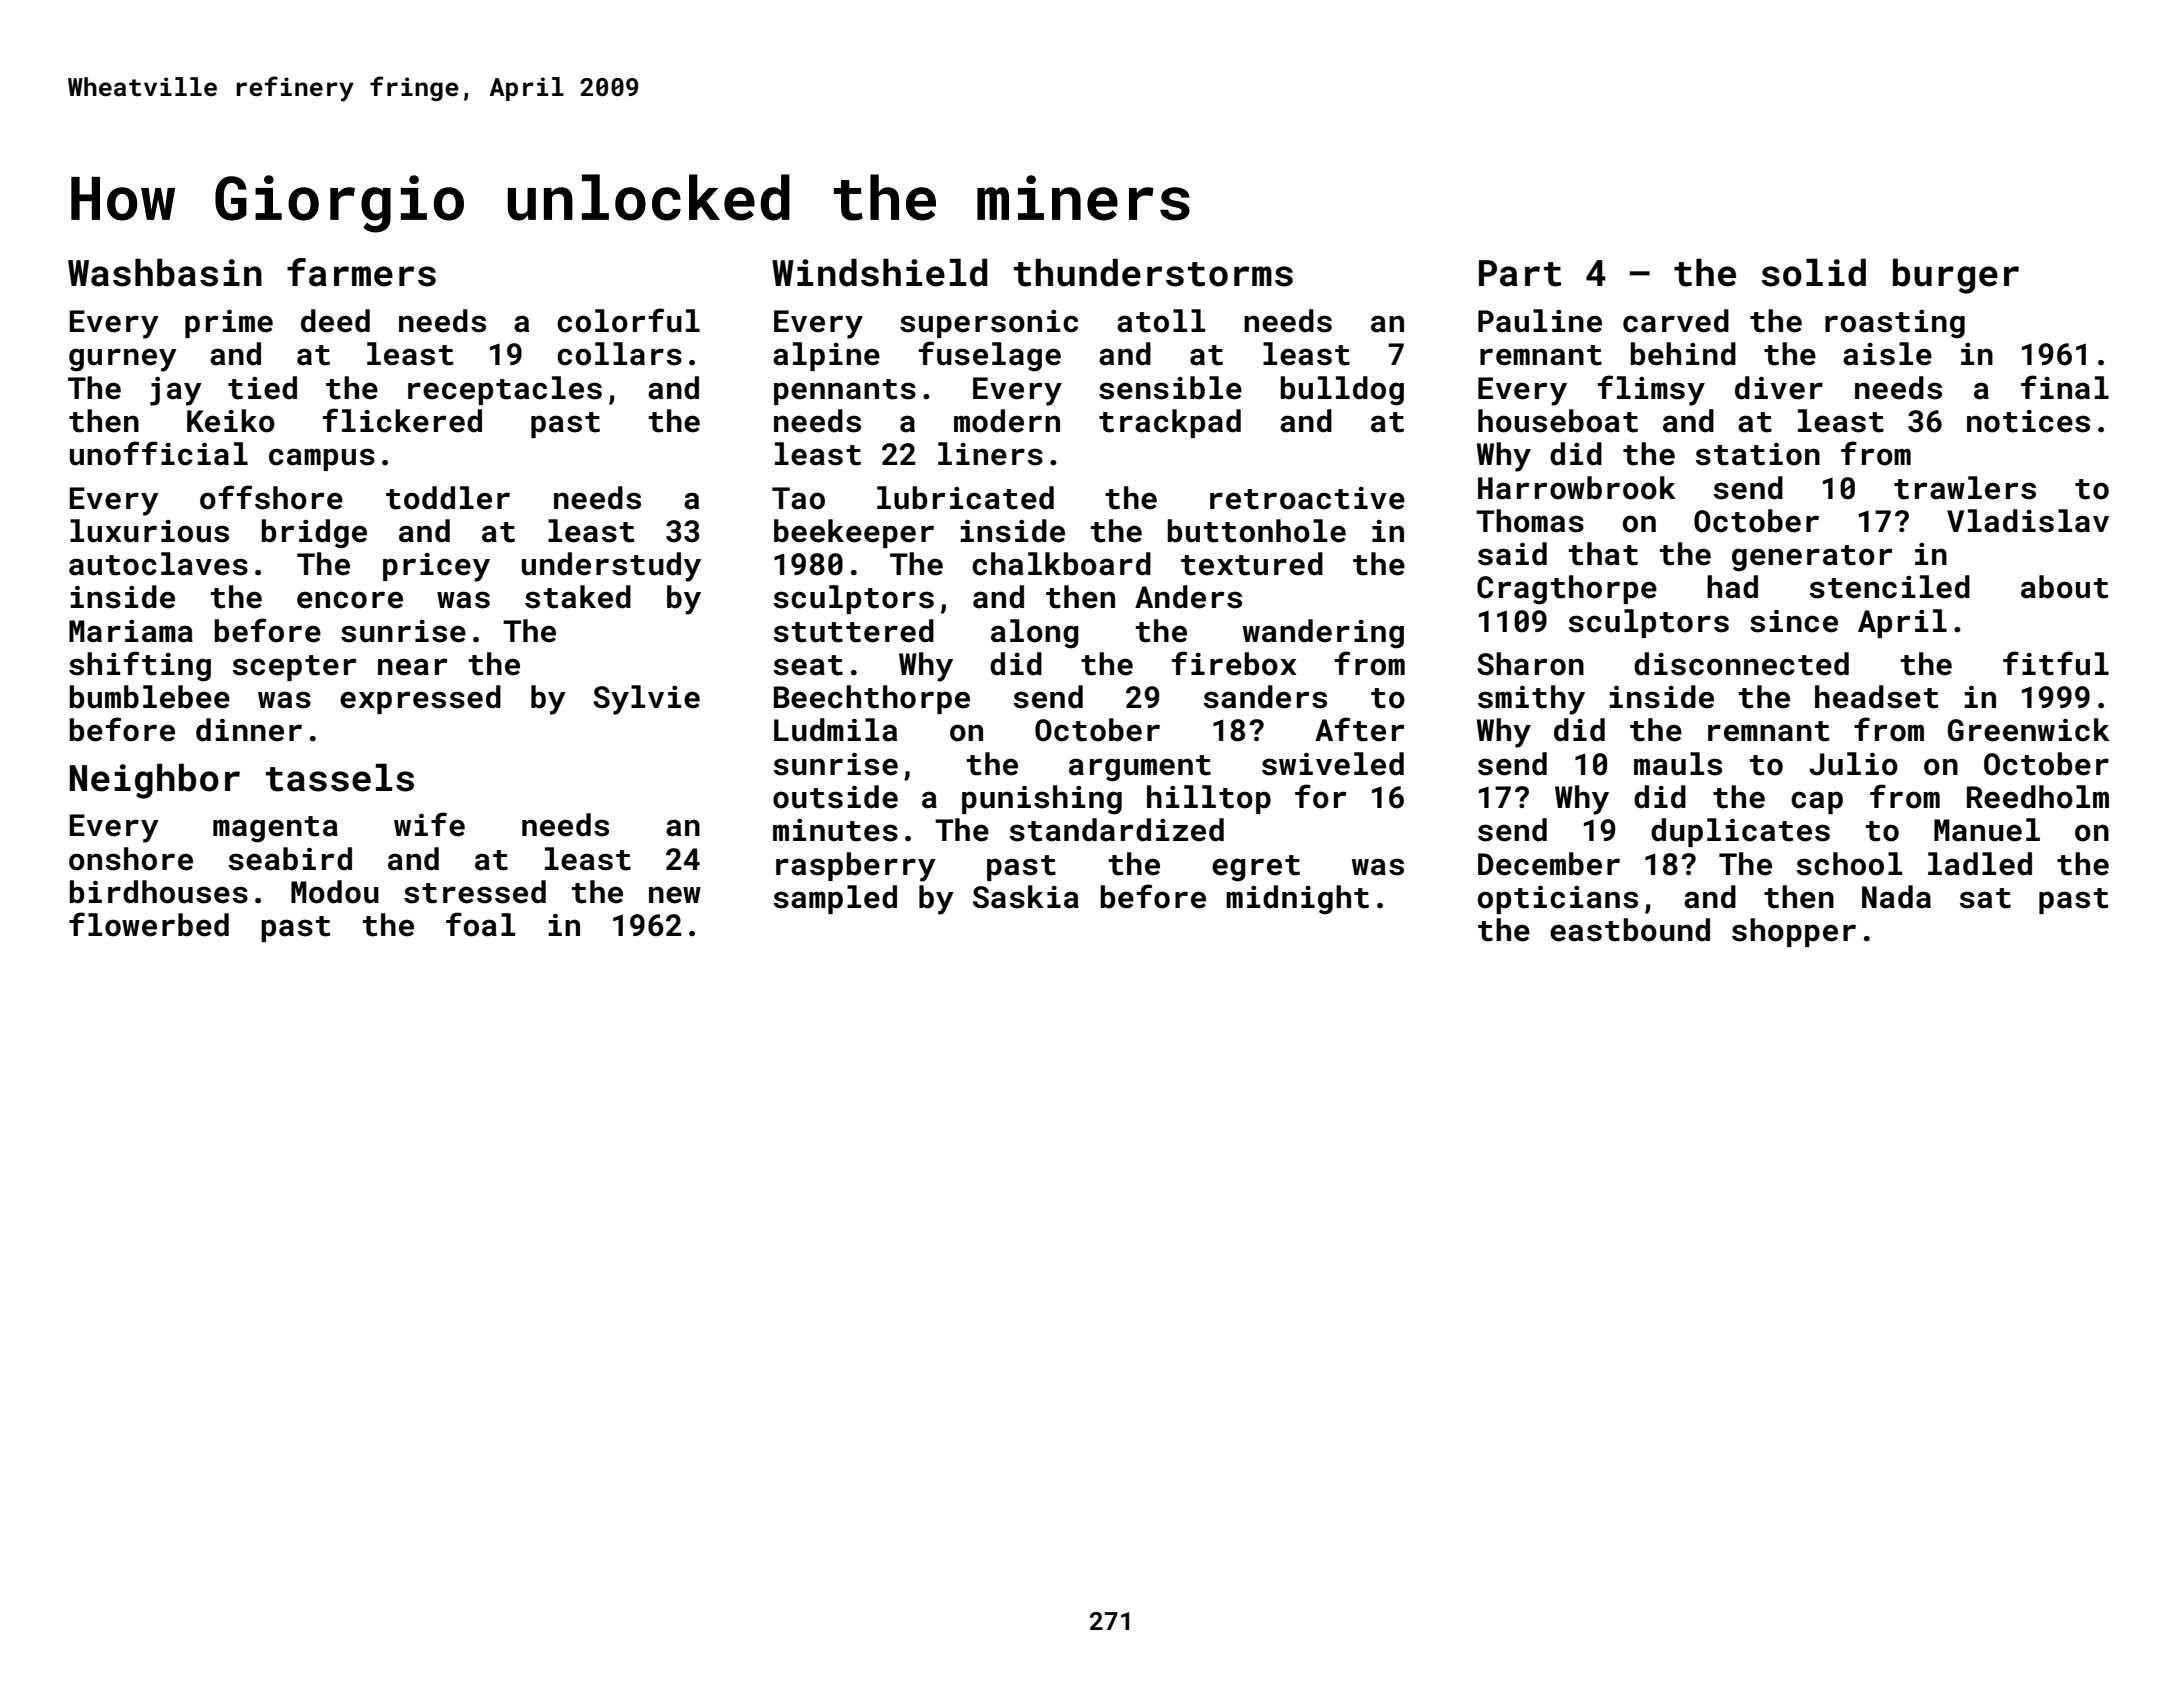 The width and height of the screenshot is (2178, 1683). I want to click on atoll, so click(1161, 321).
